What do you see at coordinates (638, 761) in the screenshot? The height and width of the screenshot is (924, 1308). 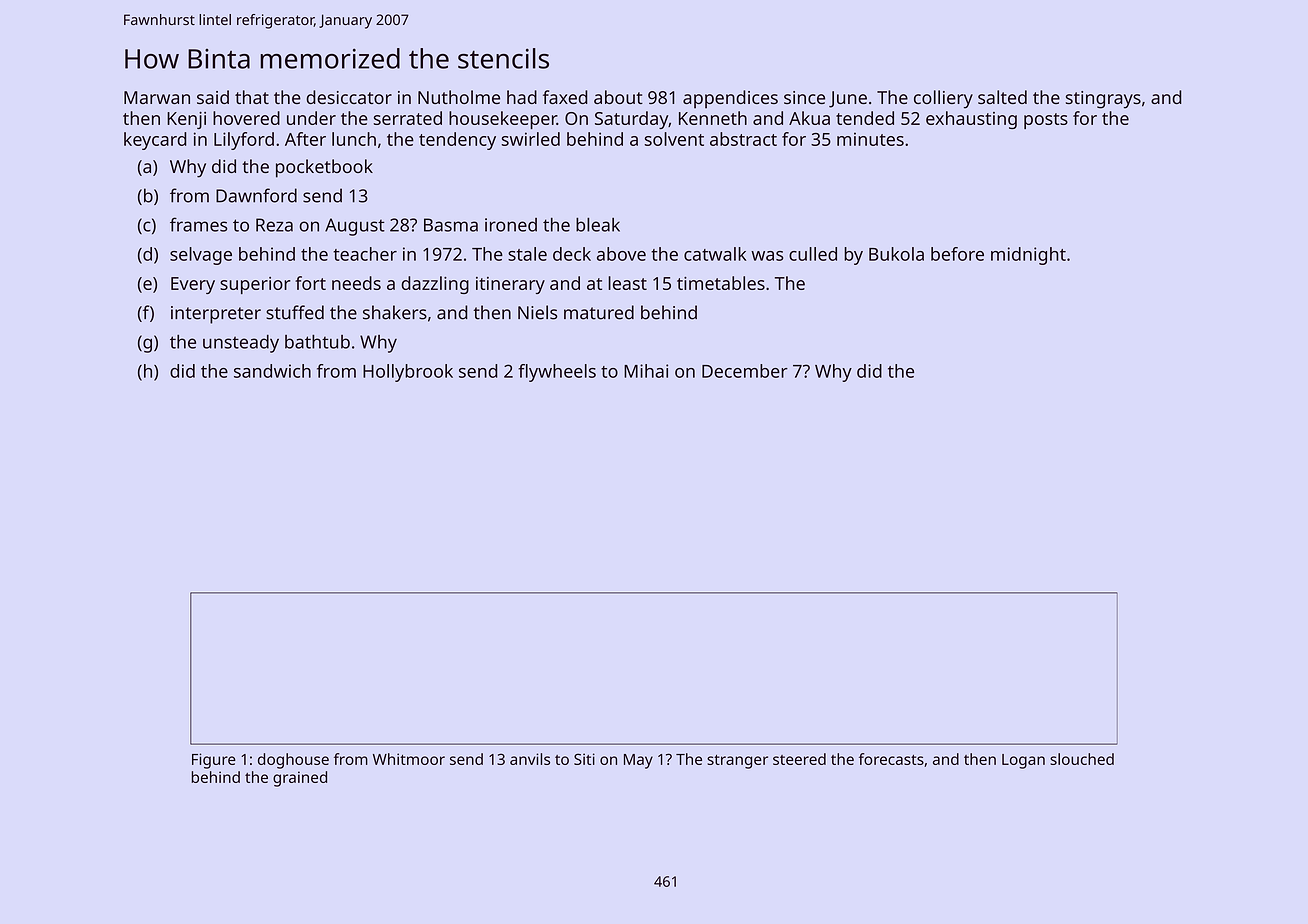 I see `May` at bounding box center [638, 761].
